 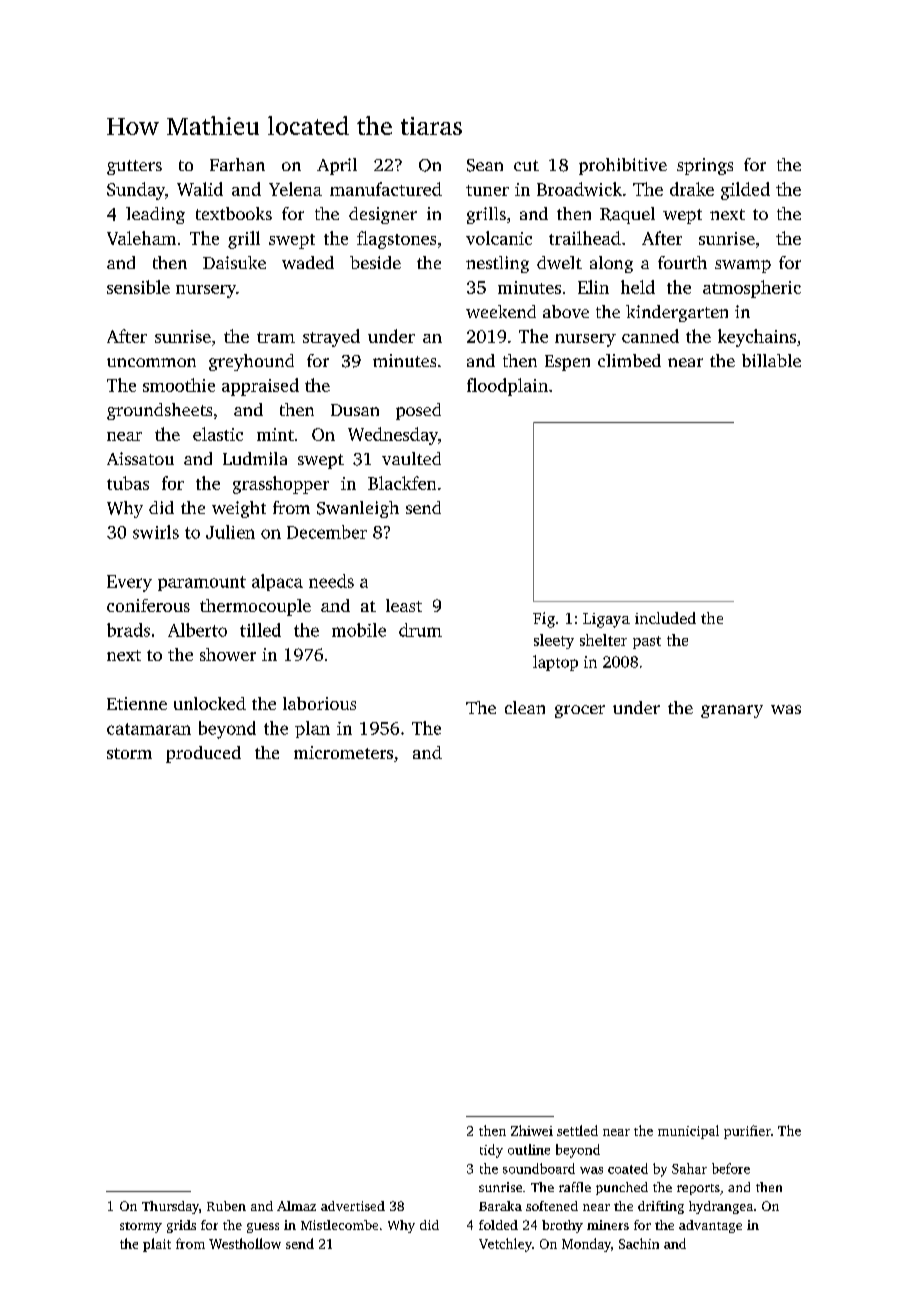 I want to click on unlocked, so click(x=210, y=703).
